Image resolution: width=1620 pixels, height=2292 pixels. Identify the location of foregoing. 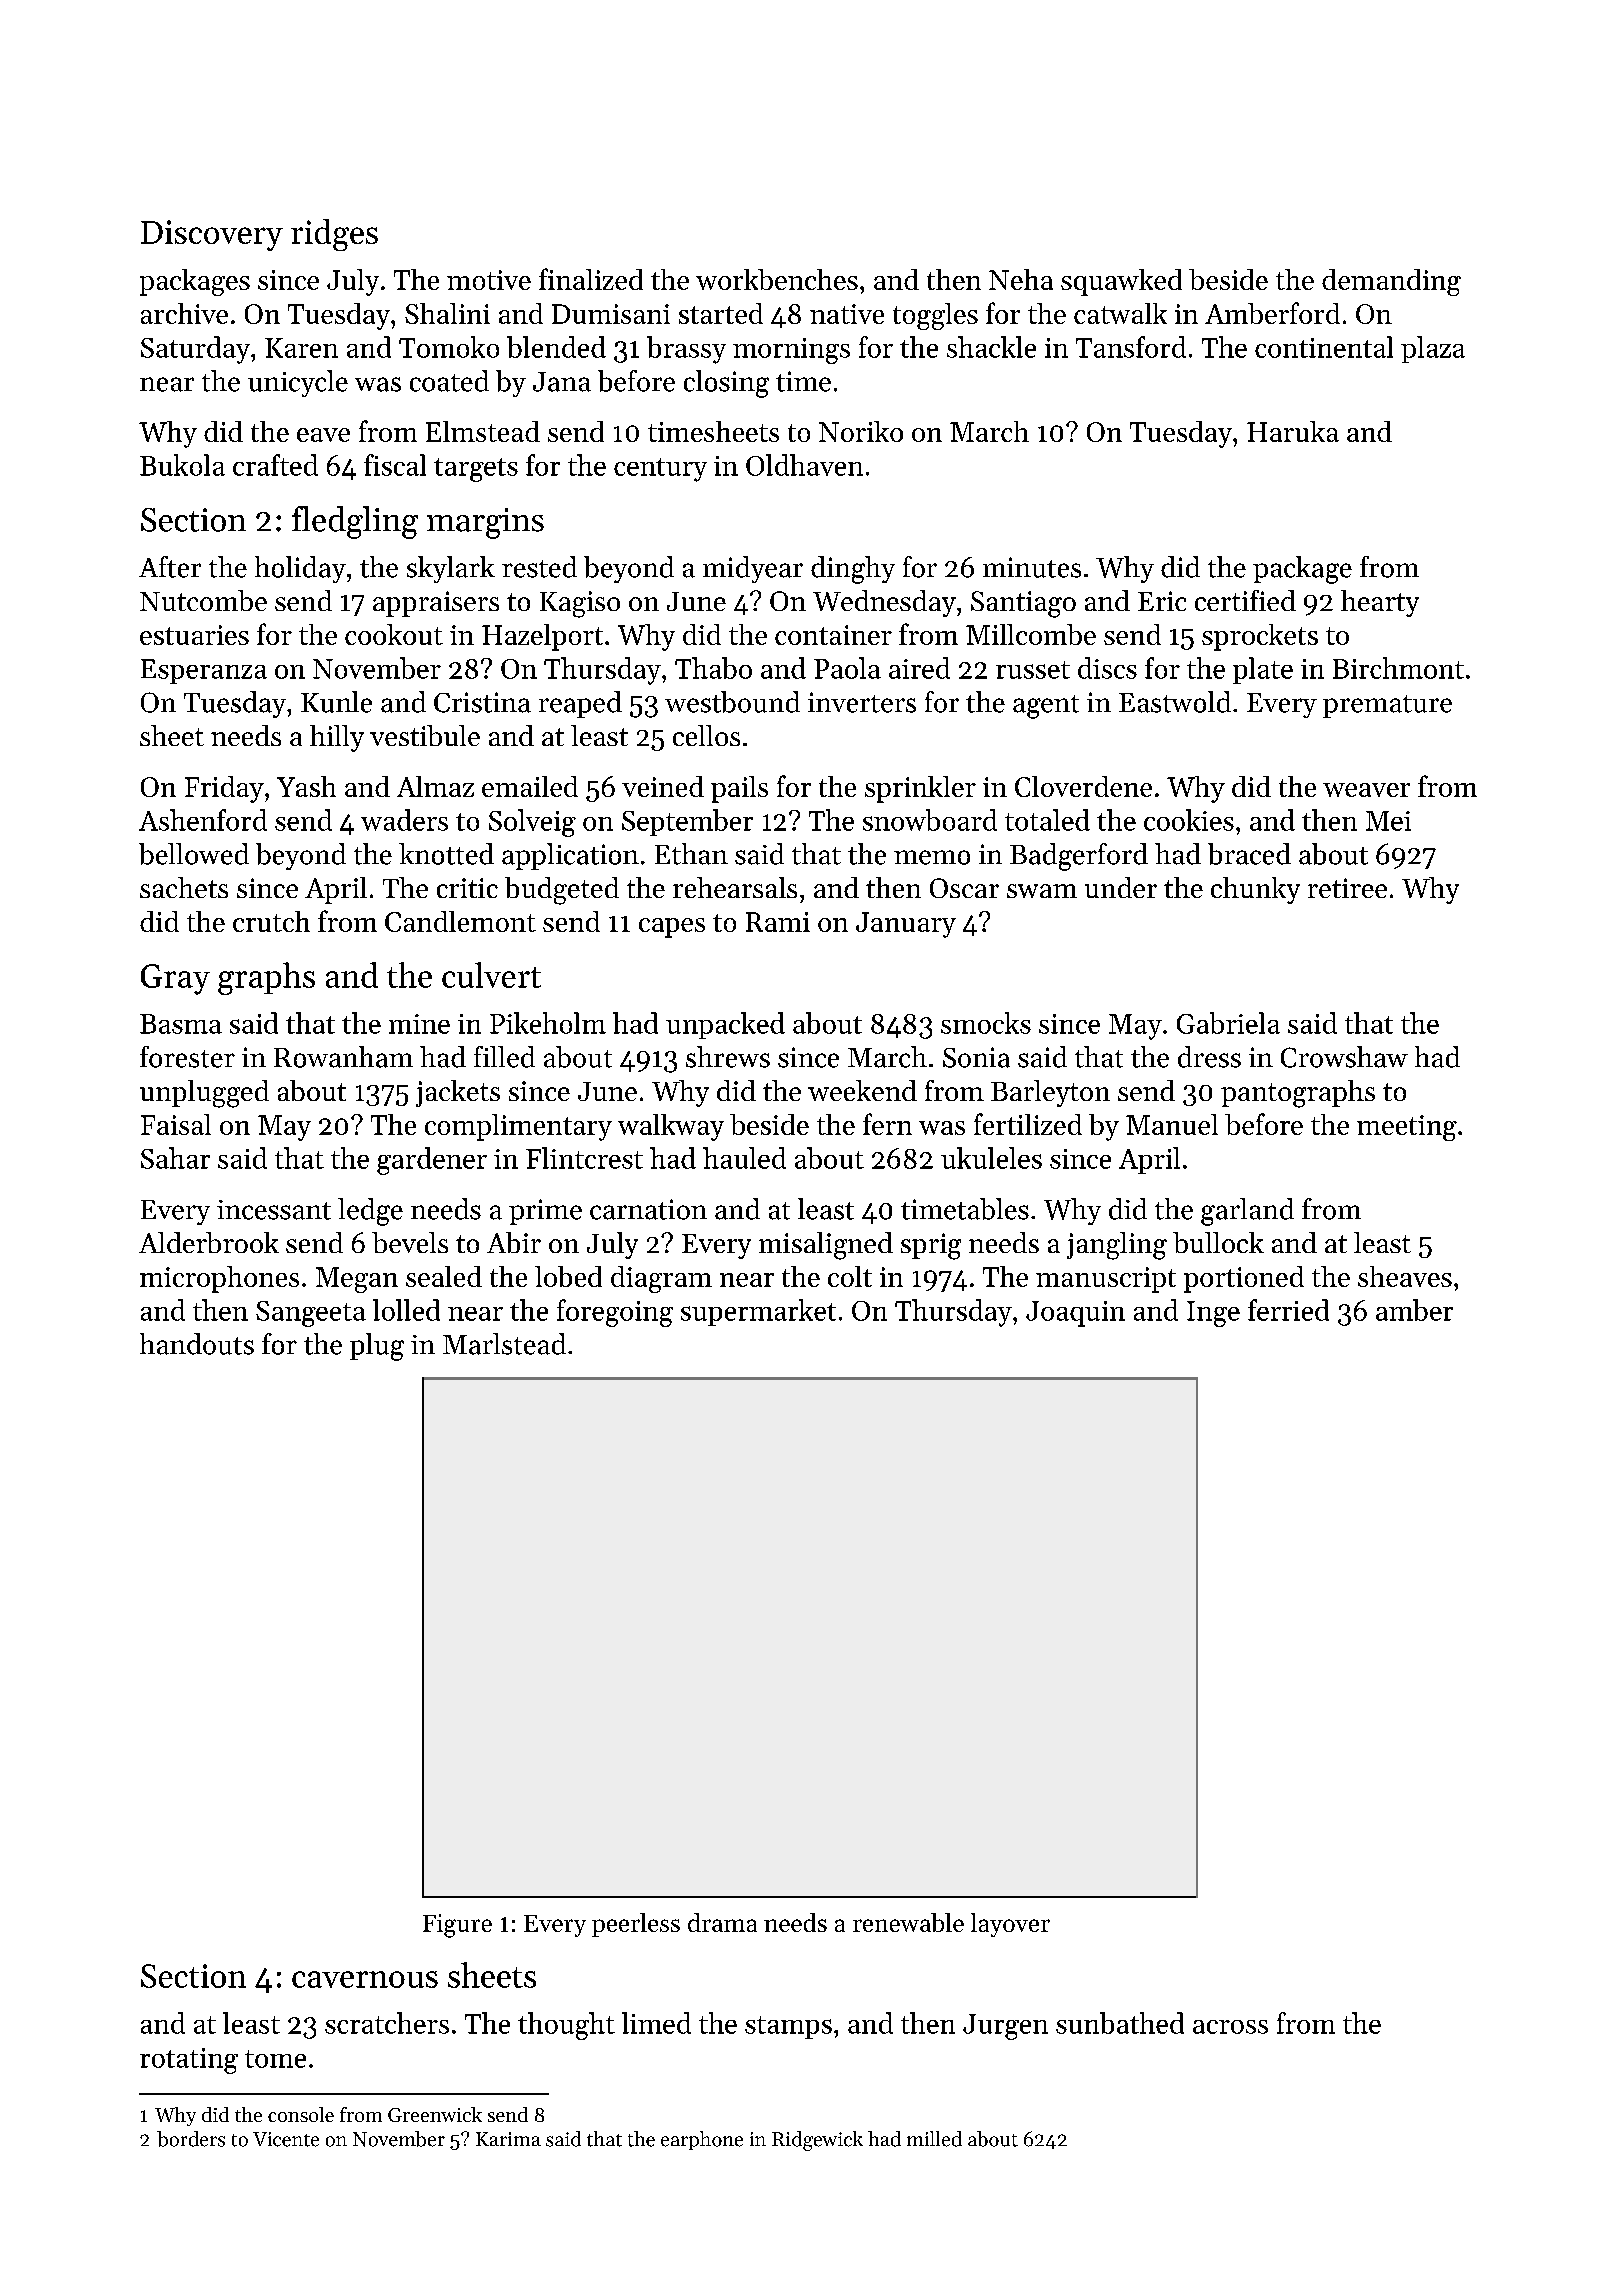
(615, 1313).
